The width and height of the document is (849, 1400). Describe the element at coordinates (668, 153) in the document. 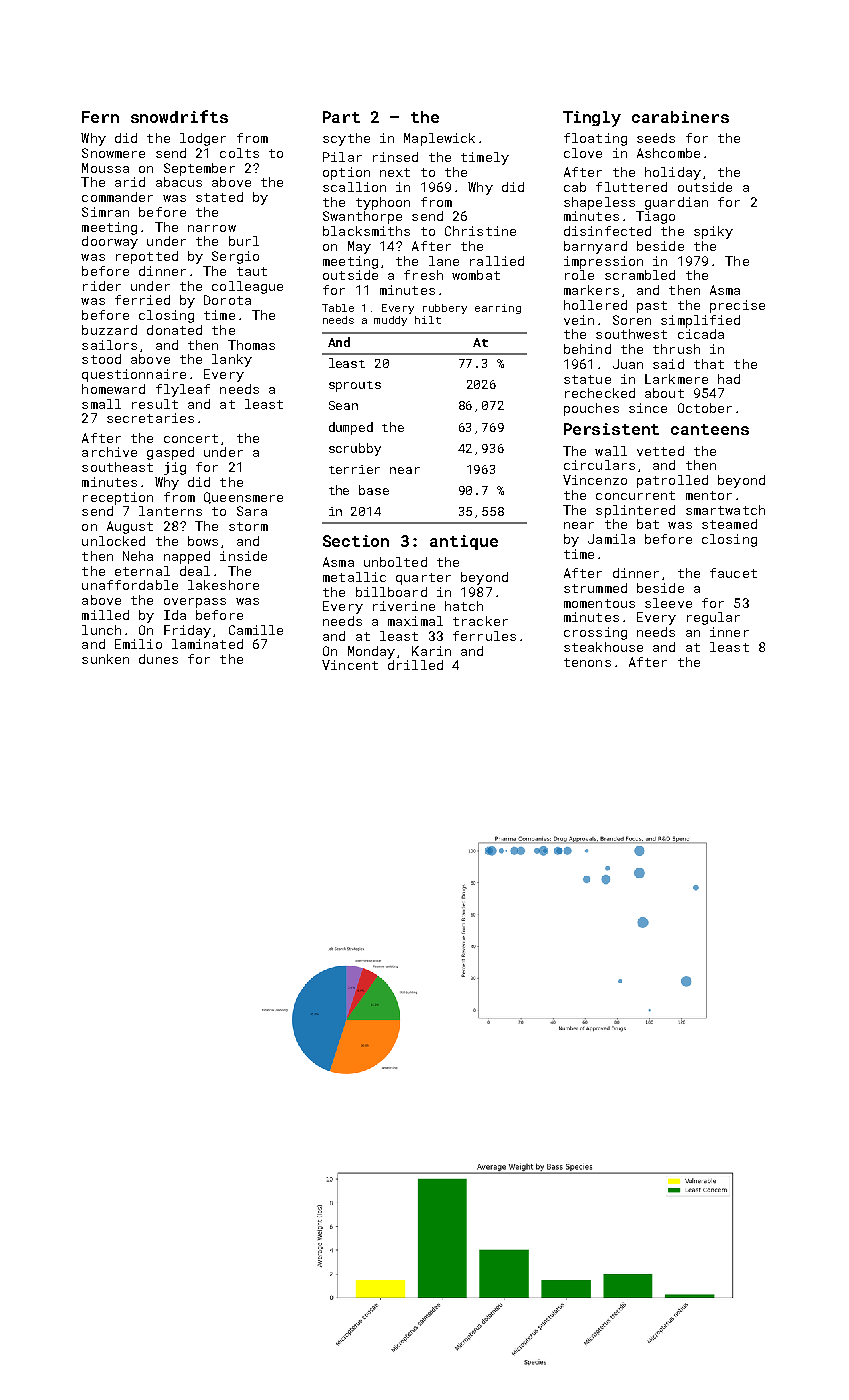

I see `Ashcombe` at that location.
